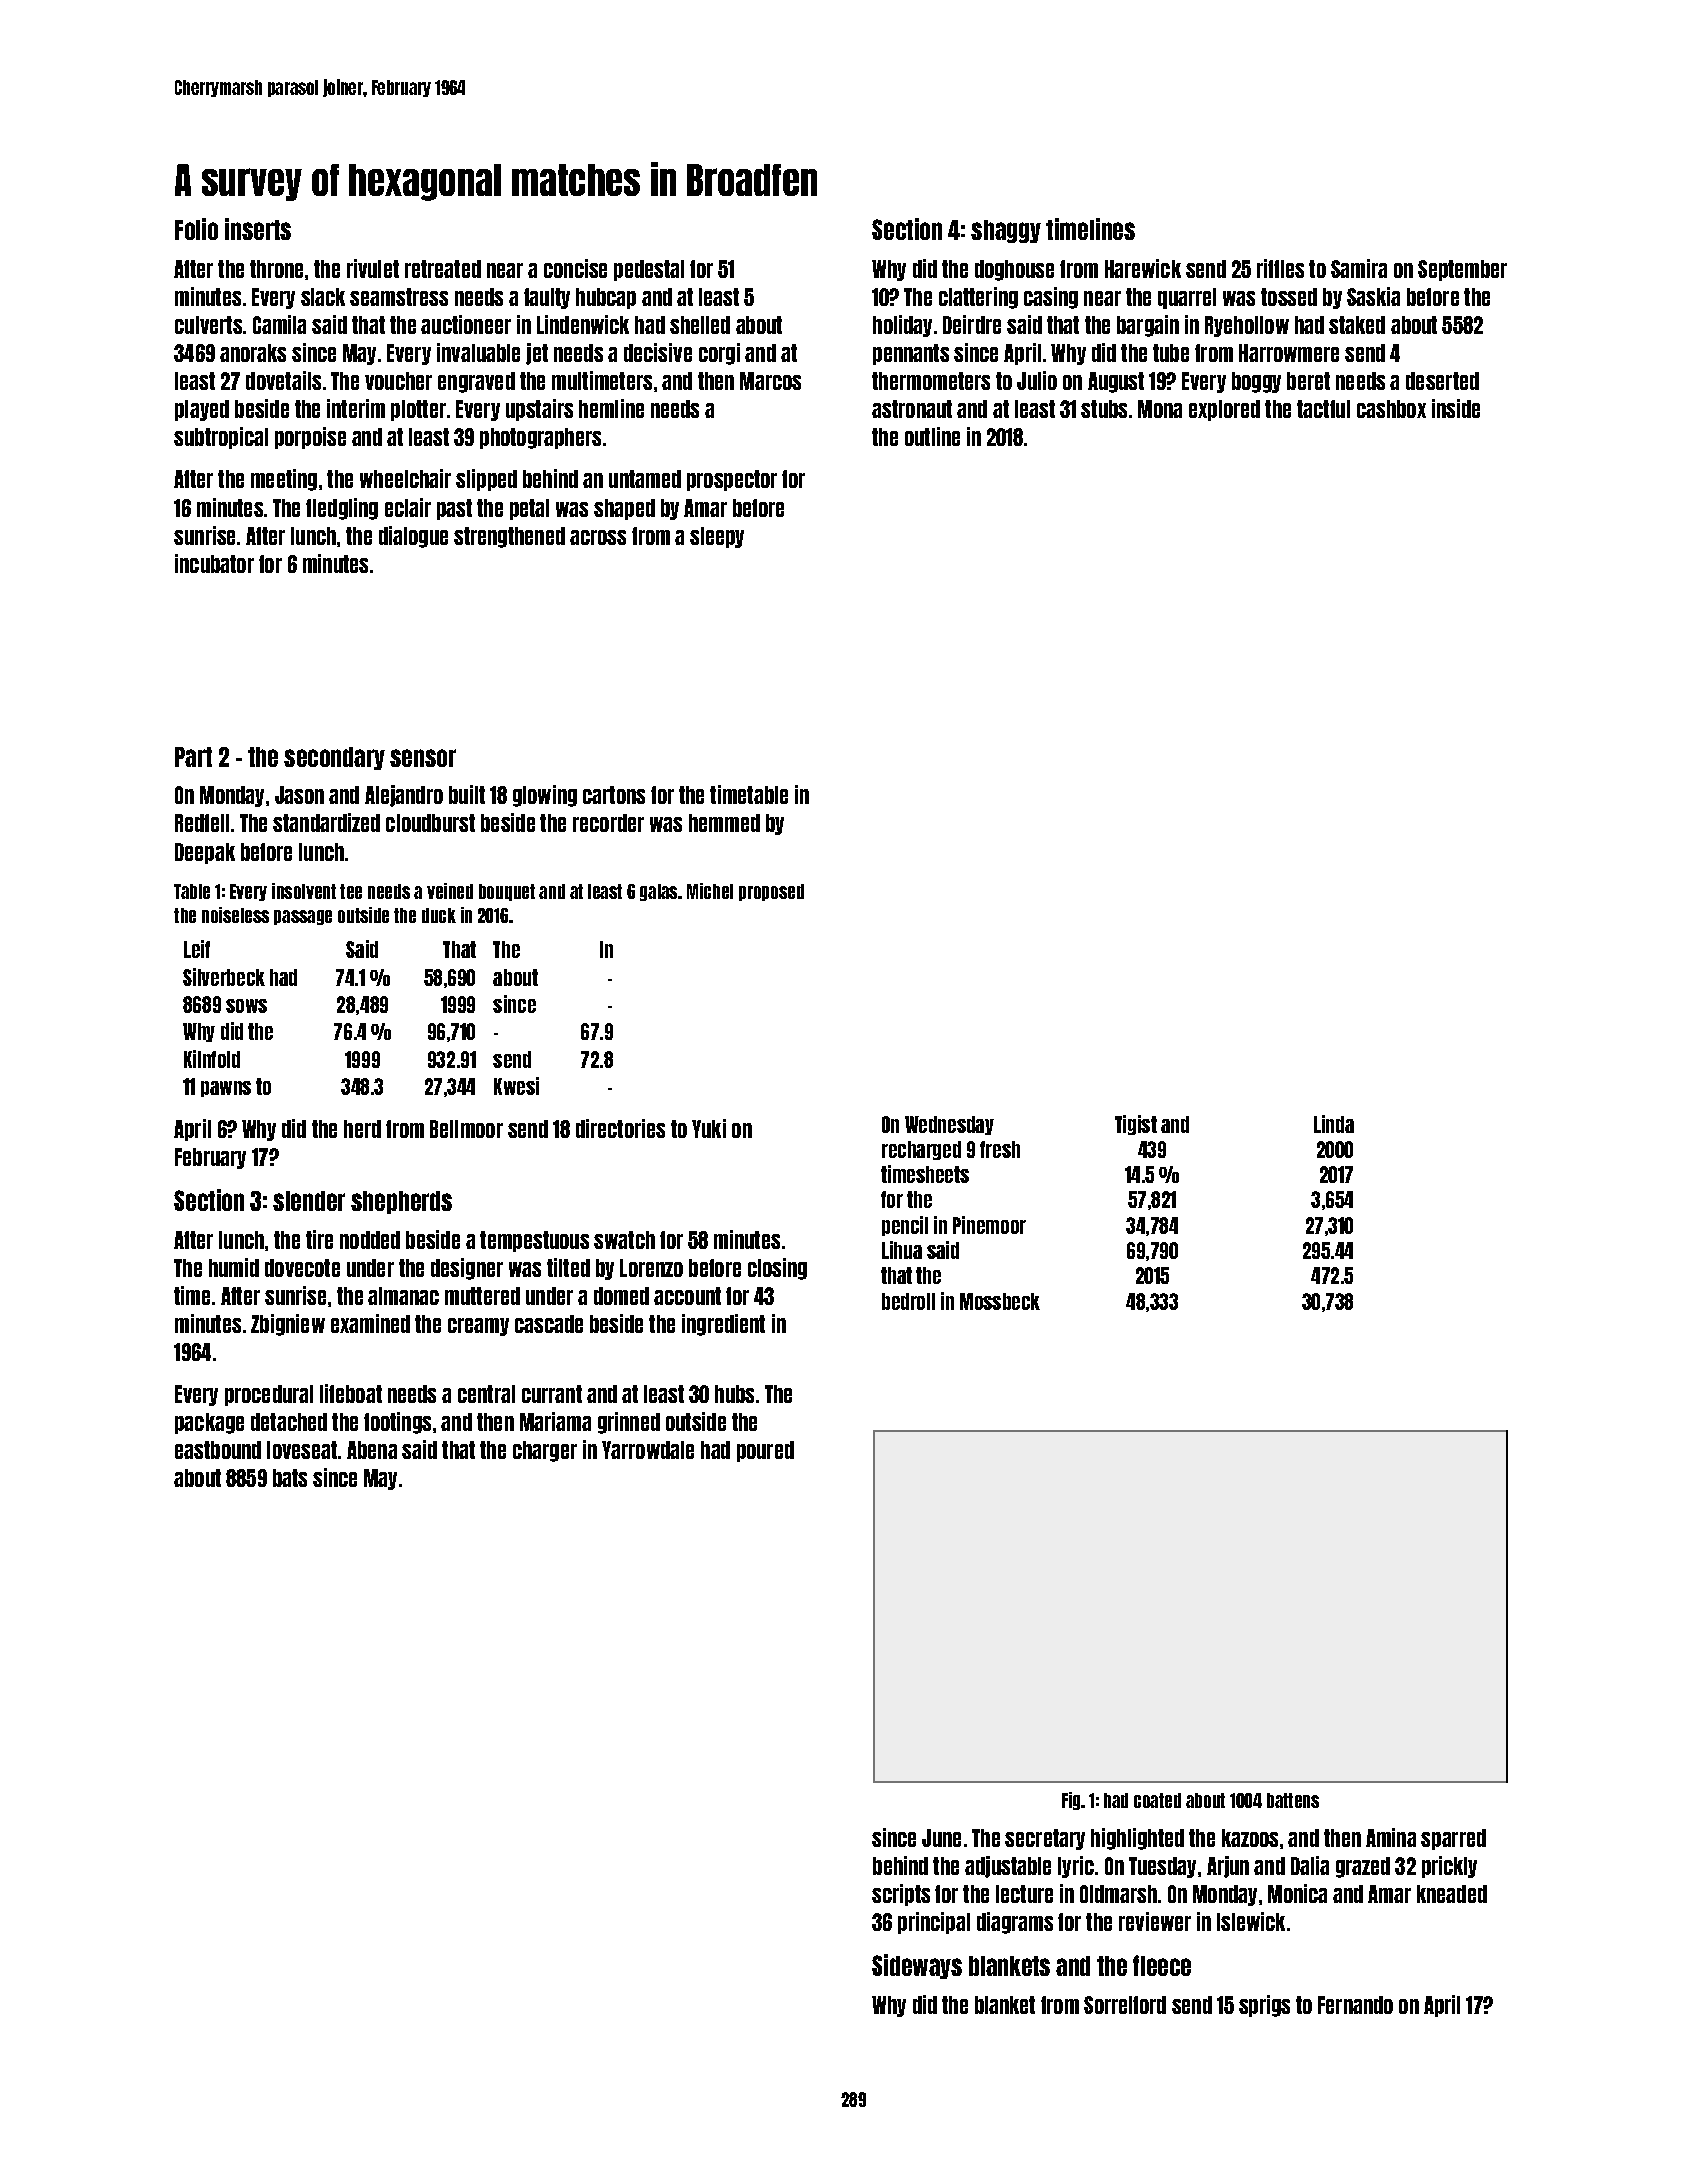 Image resolution: width=1683 pixels, height=2178 pixels. I want to click on seamstress, so click(399, 297).
